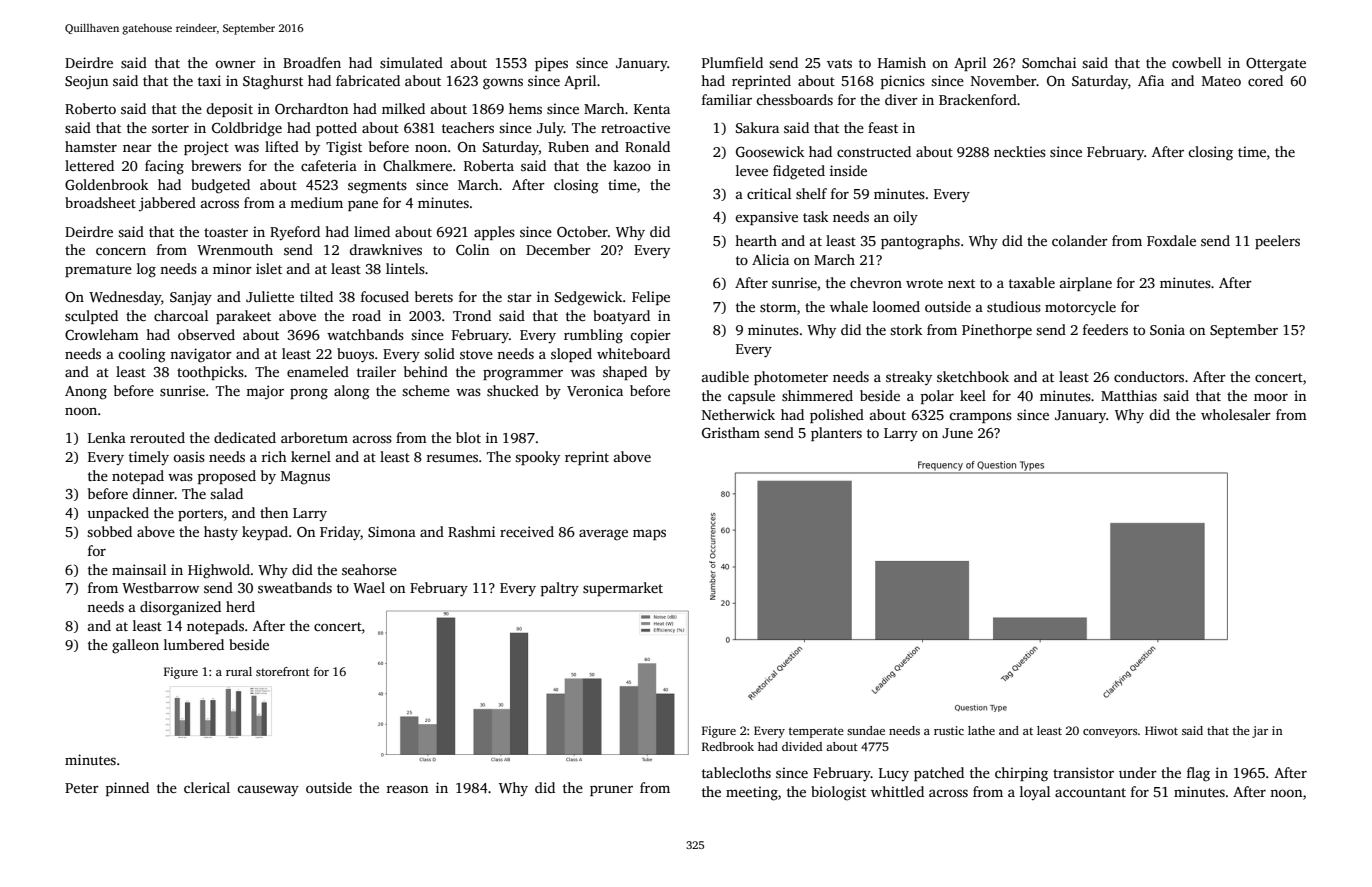  Describe the element at coordinates (519, 297) in the page. I see `star` at that location.
